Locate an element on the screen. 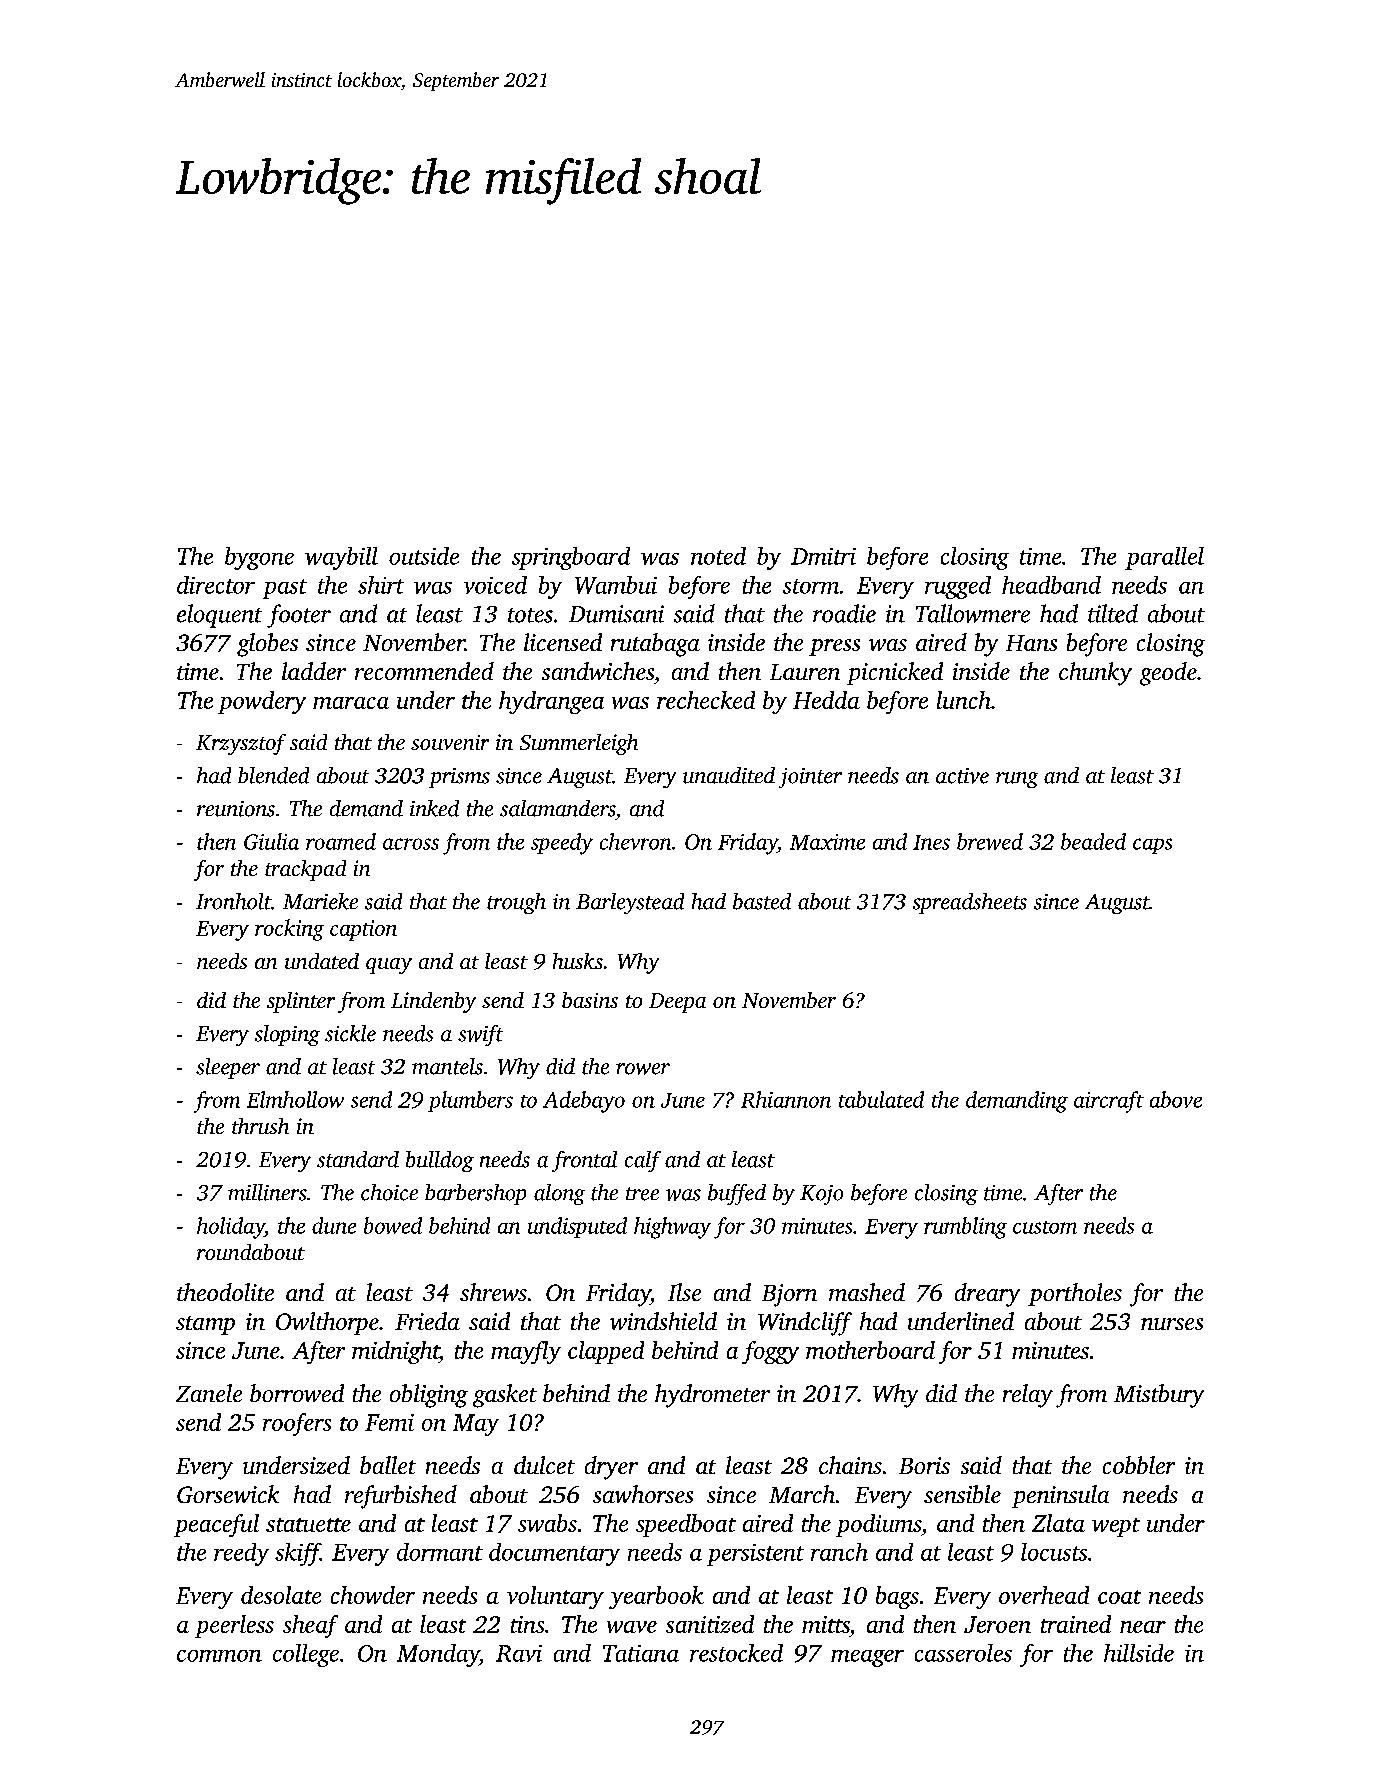  restocked is located at coordinates (736, 1653).
